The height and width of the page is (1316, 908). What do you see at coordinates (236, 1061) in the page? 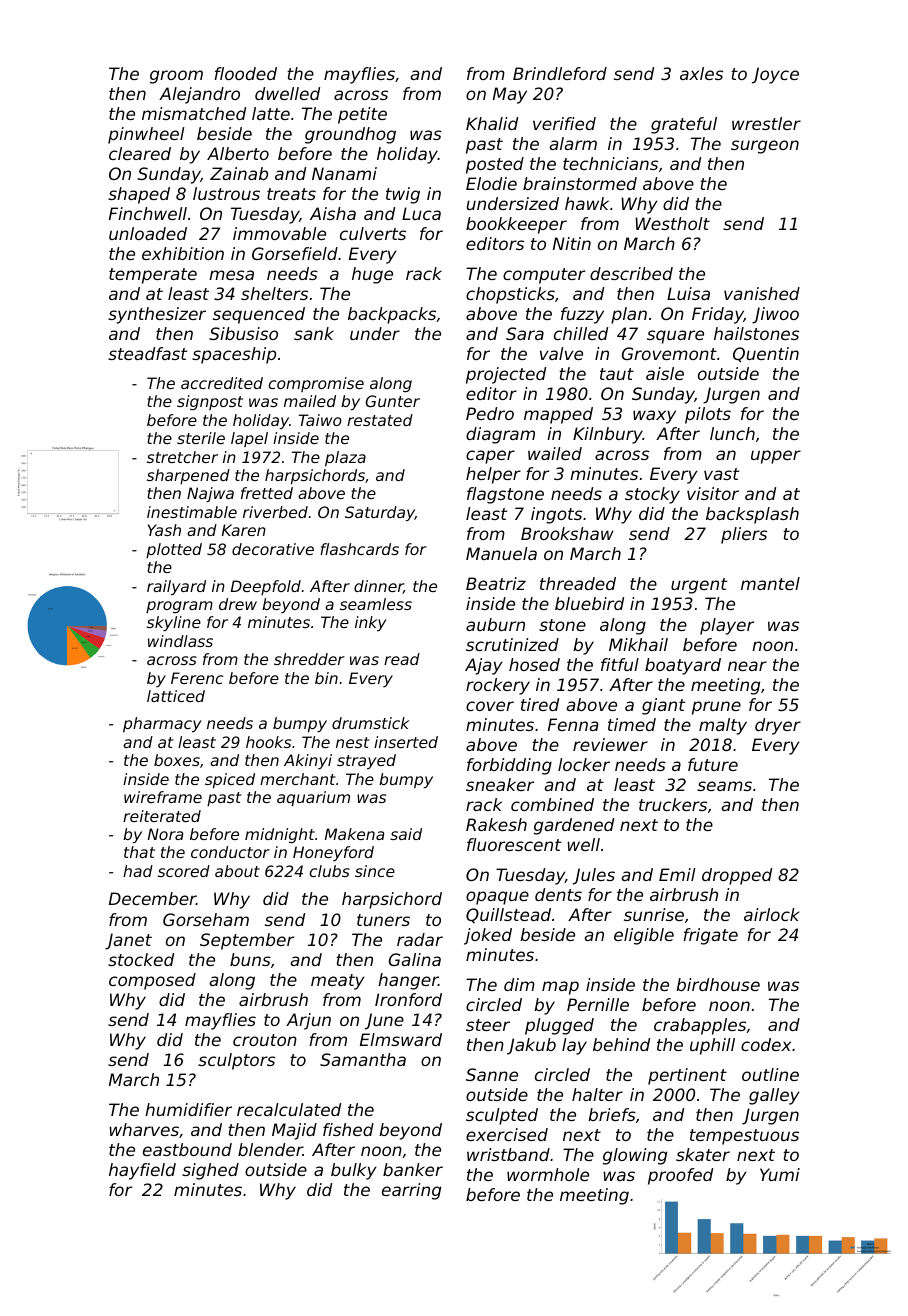
I see `sculptors` at bounding box center [236, 1061].
